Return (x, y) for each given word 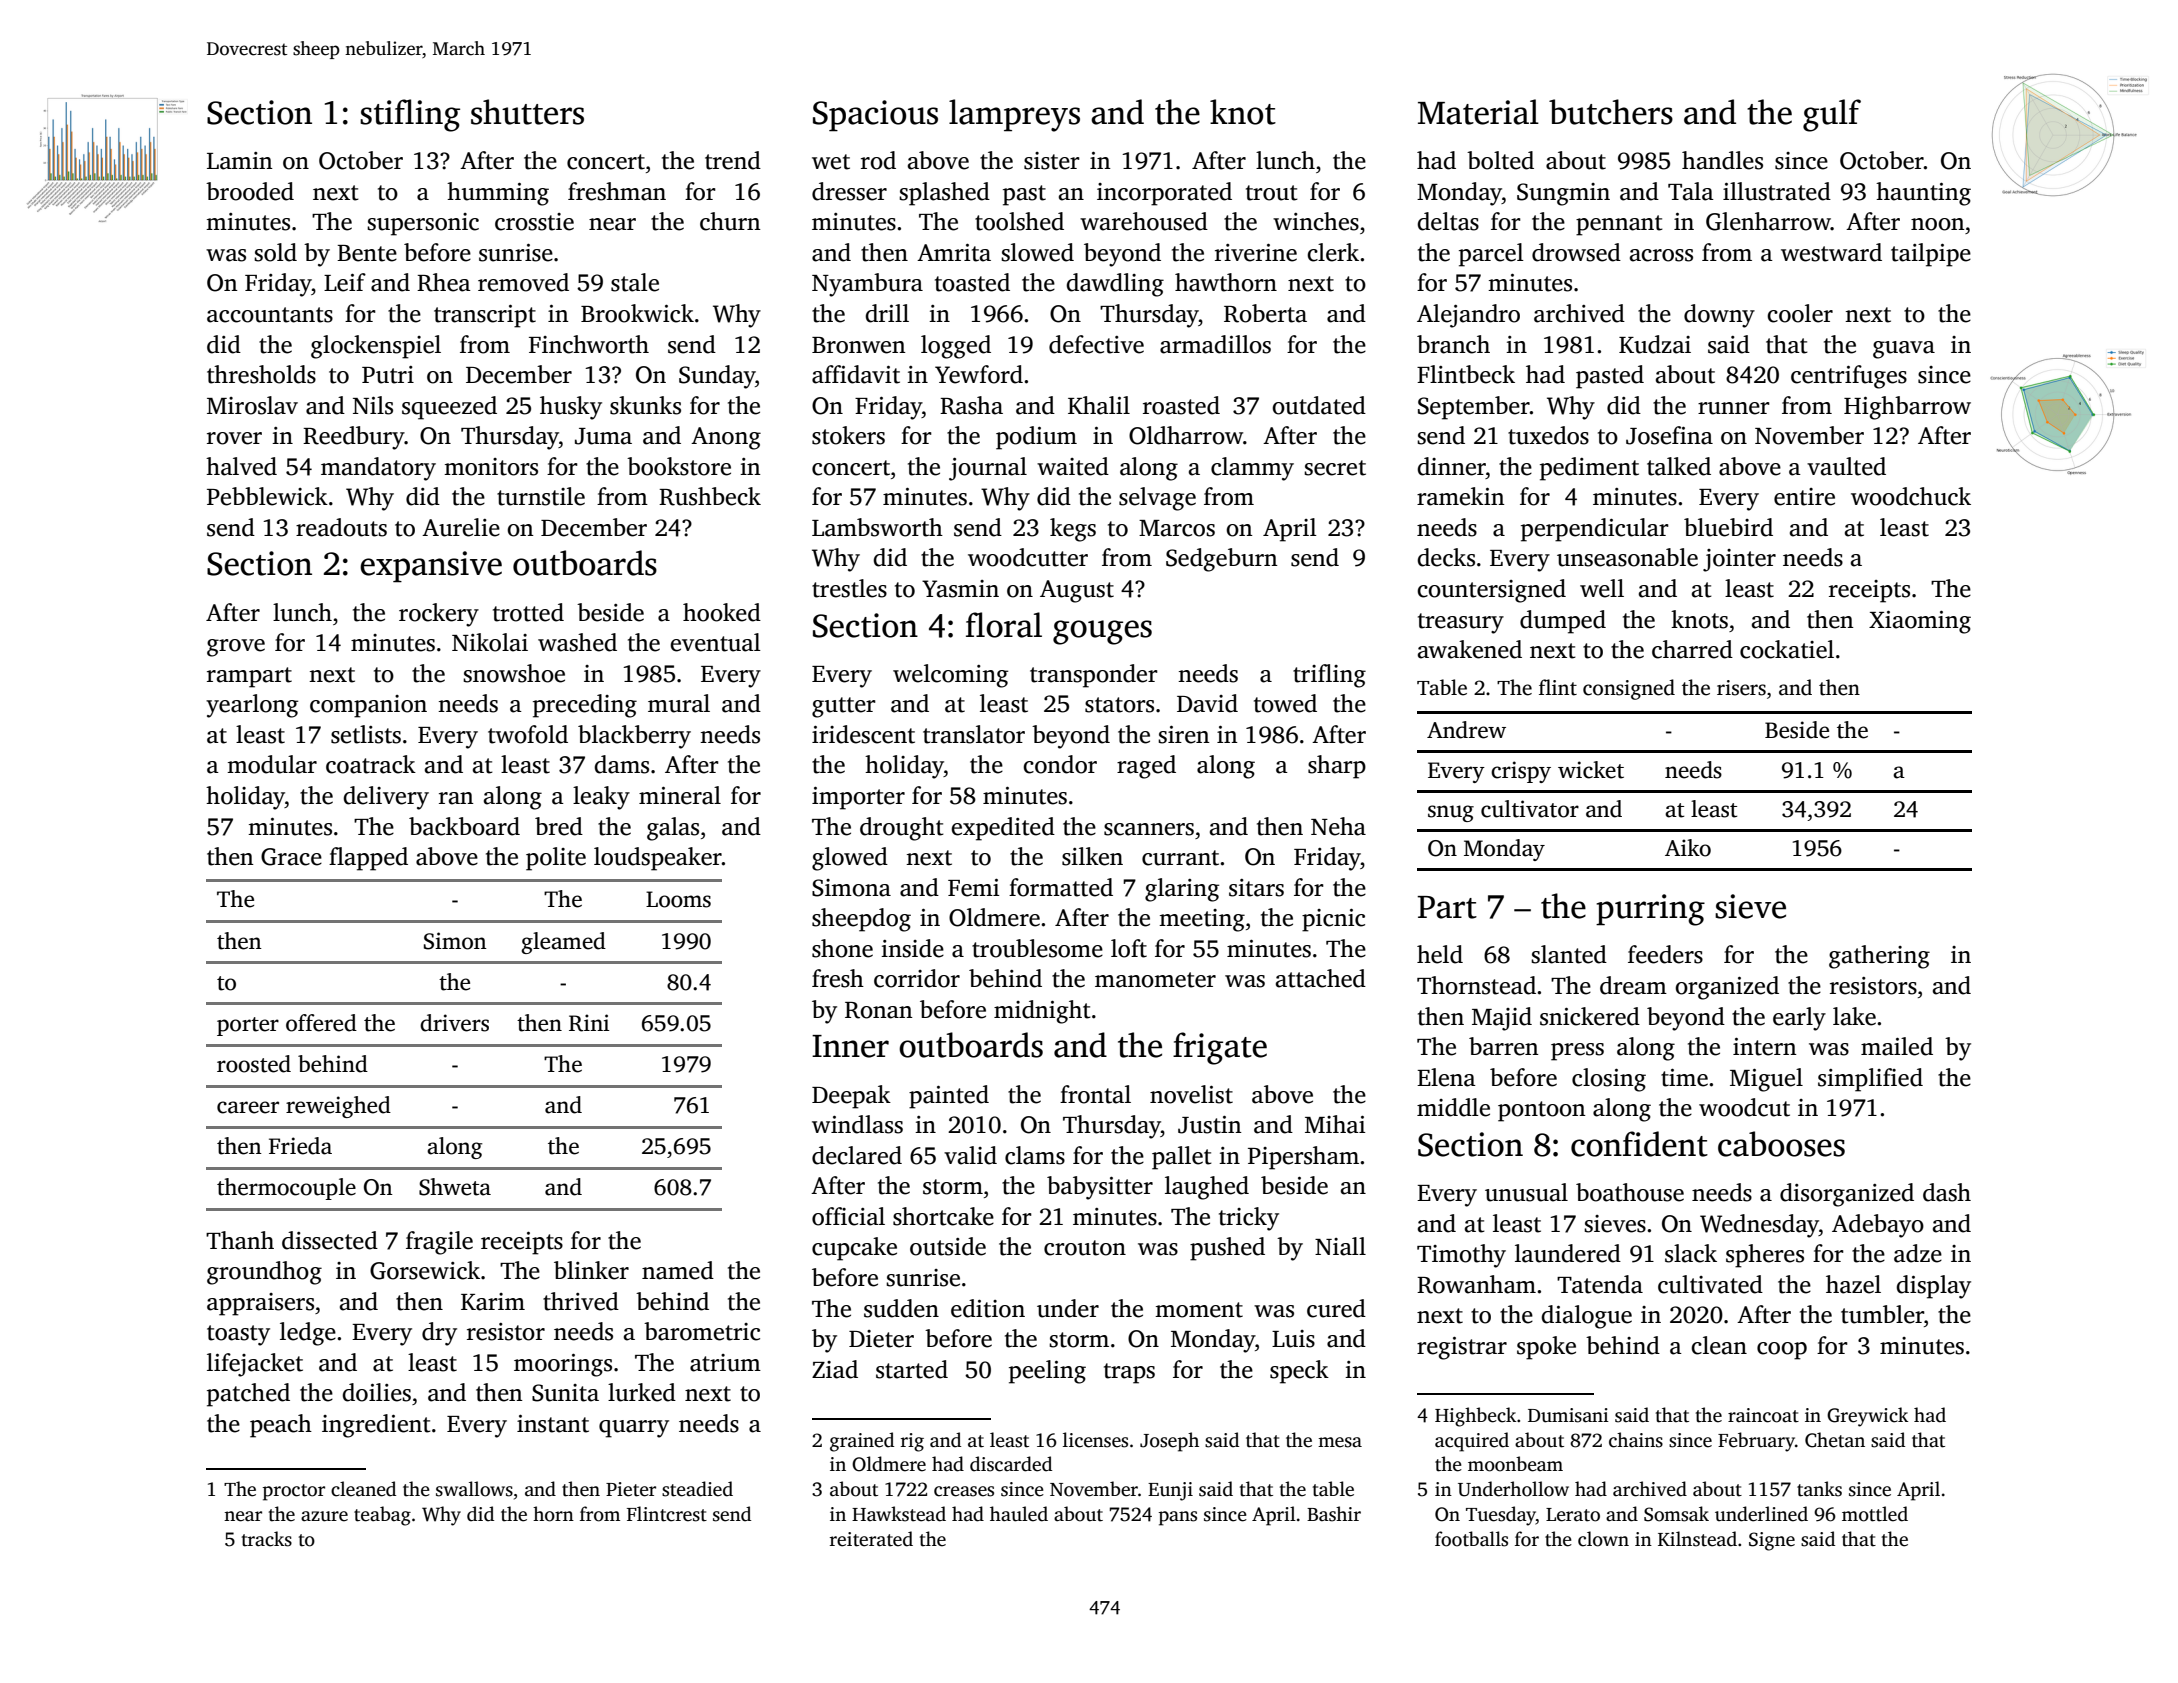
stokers (848, 435)
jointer (1739, 560)
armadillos (1215, 344)
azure (324, 1516)
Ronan (879, 1010)
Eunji (1170, 1491)
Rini (589, 1023)
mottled (1875, 1514)
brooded (250, 191)
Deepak (851, 1097)
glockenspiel (376, 347)
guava (1904, 350)
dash (1947, 1192)
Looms (678, 899)
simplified (1870, 1080)
